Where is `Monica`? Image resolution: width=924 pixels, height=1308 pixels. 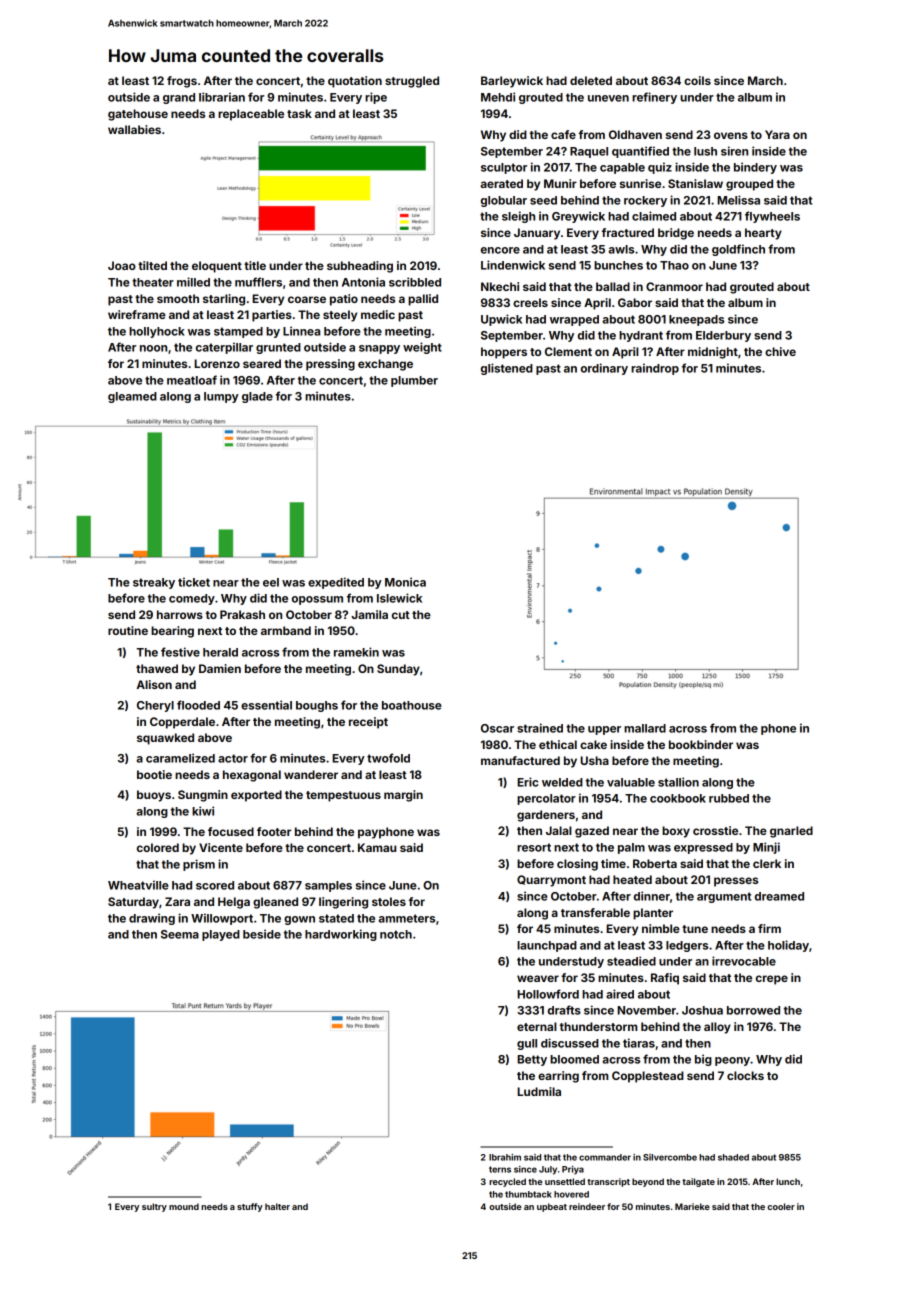
Monica is located at coordinates (405, 582).
